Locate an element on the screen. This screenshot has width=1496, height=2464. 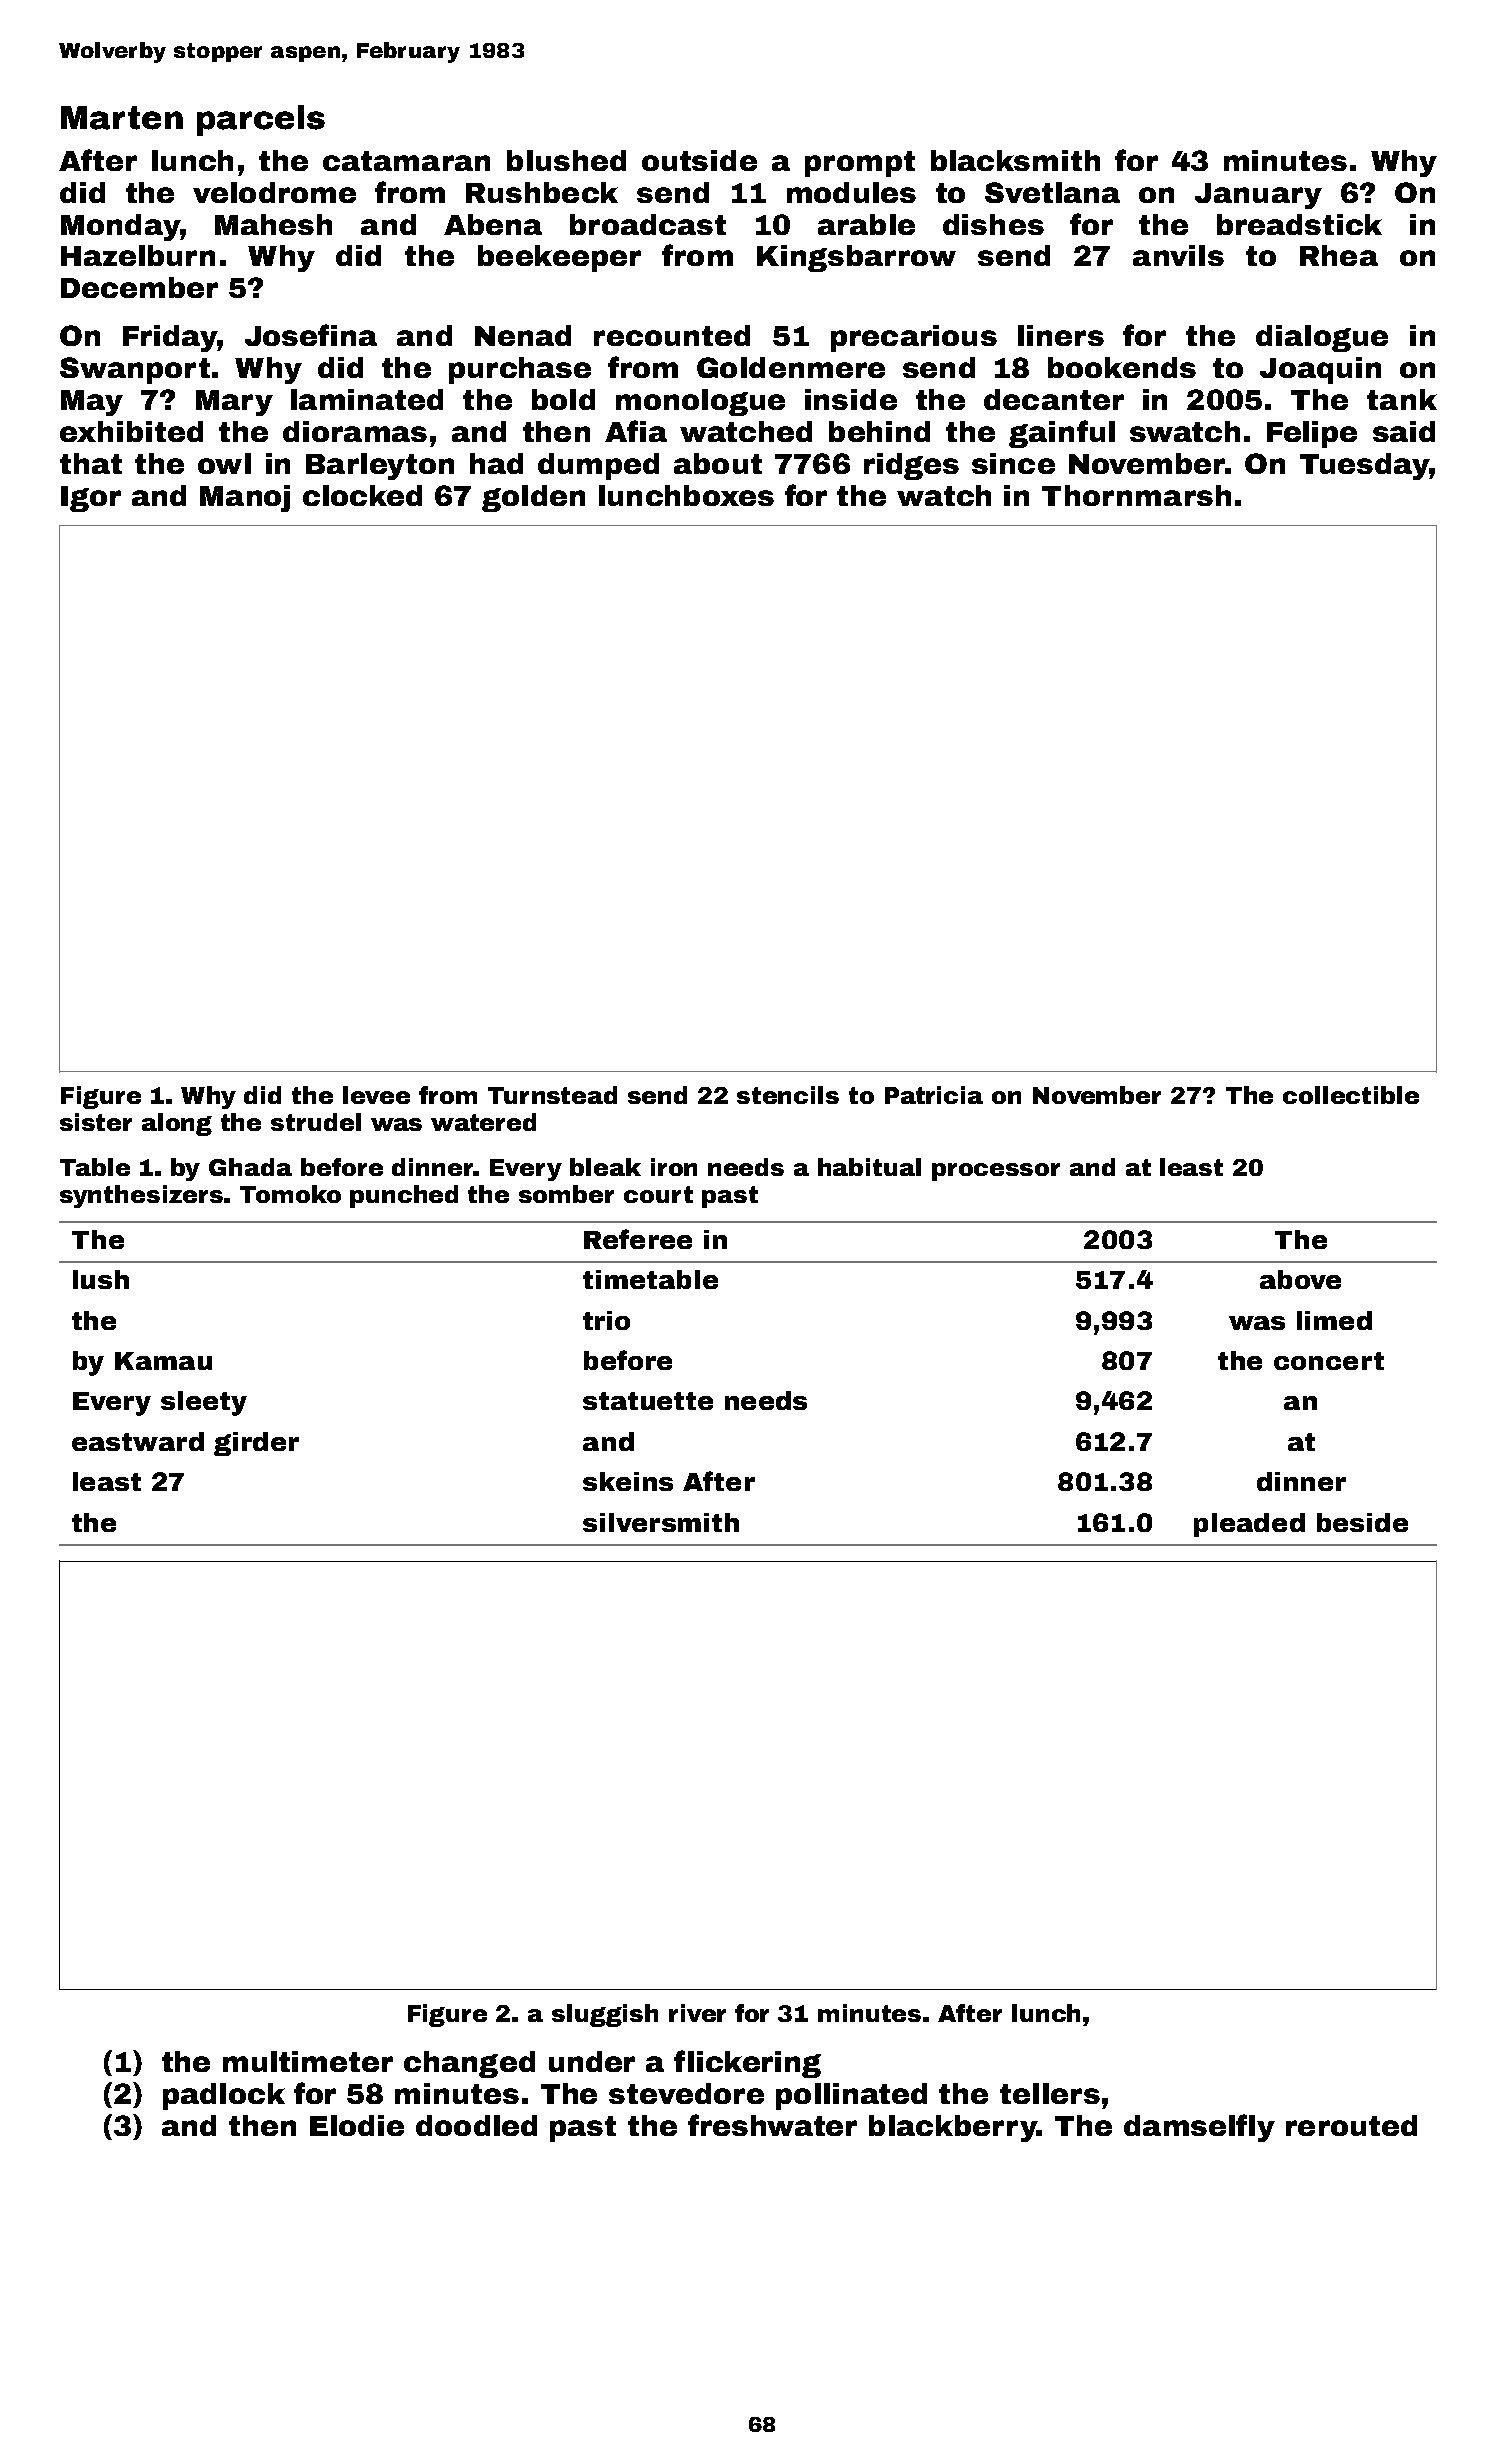
exhibited is located at coordinates (131, 431).
